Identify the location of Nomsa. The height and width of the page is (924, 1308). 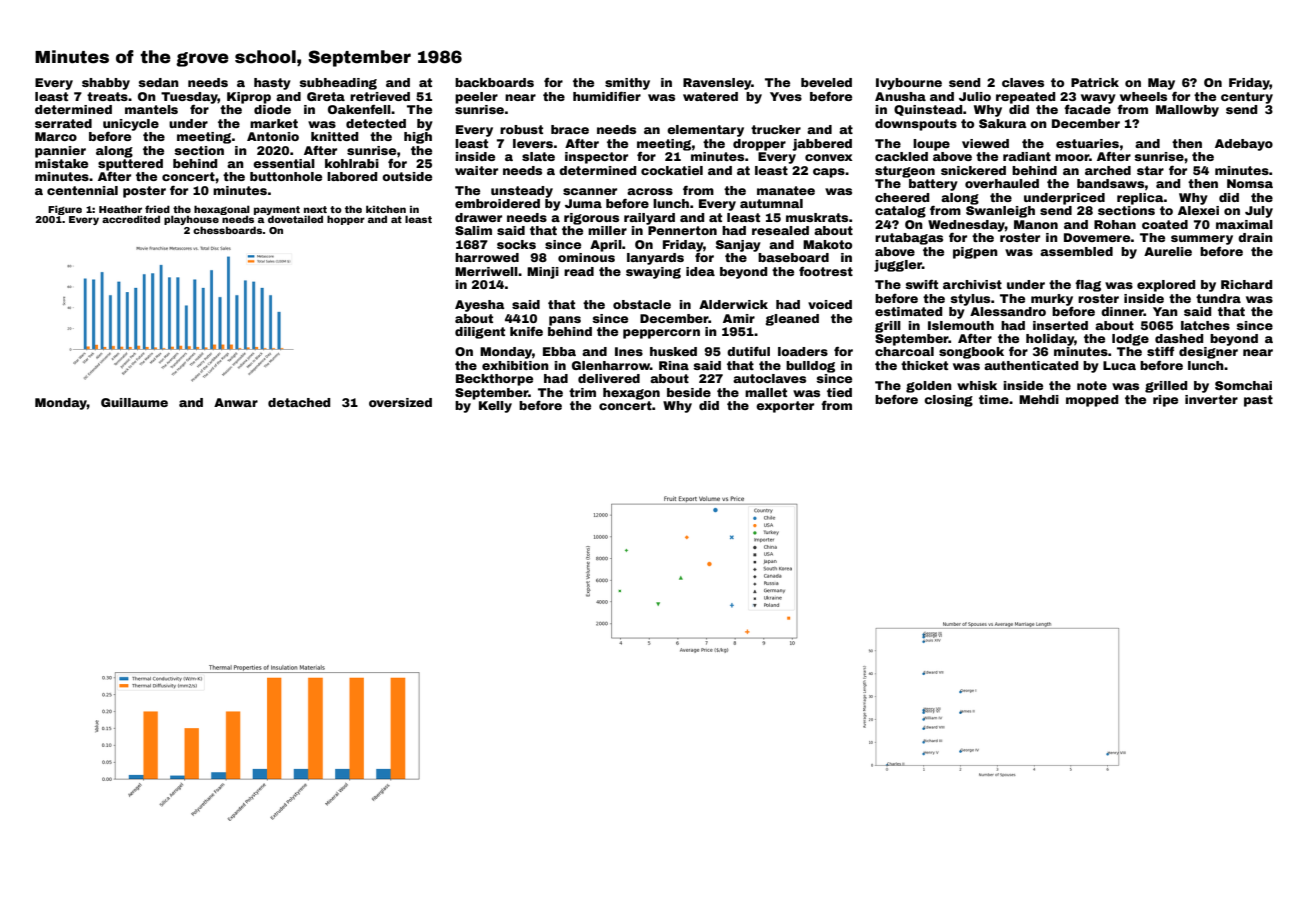
(1250, 183).
